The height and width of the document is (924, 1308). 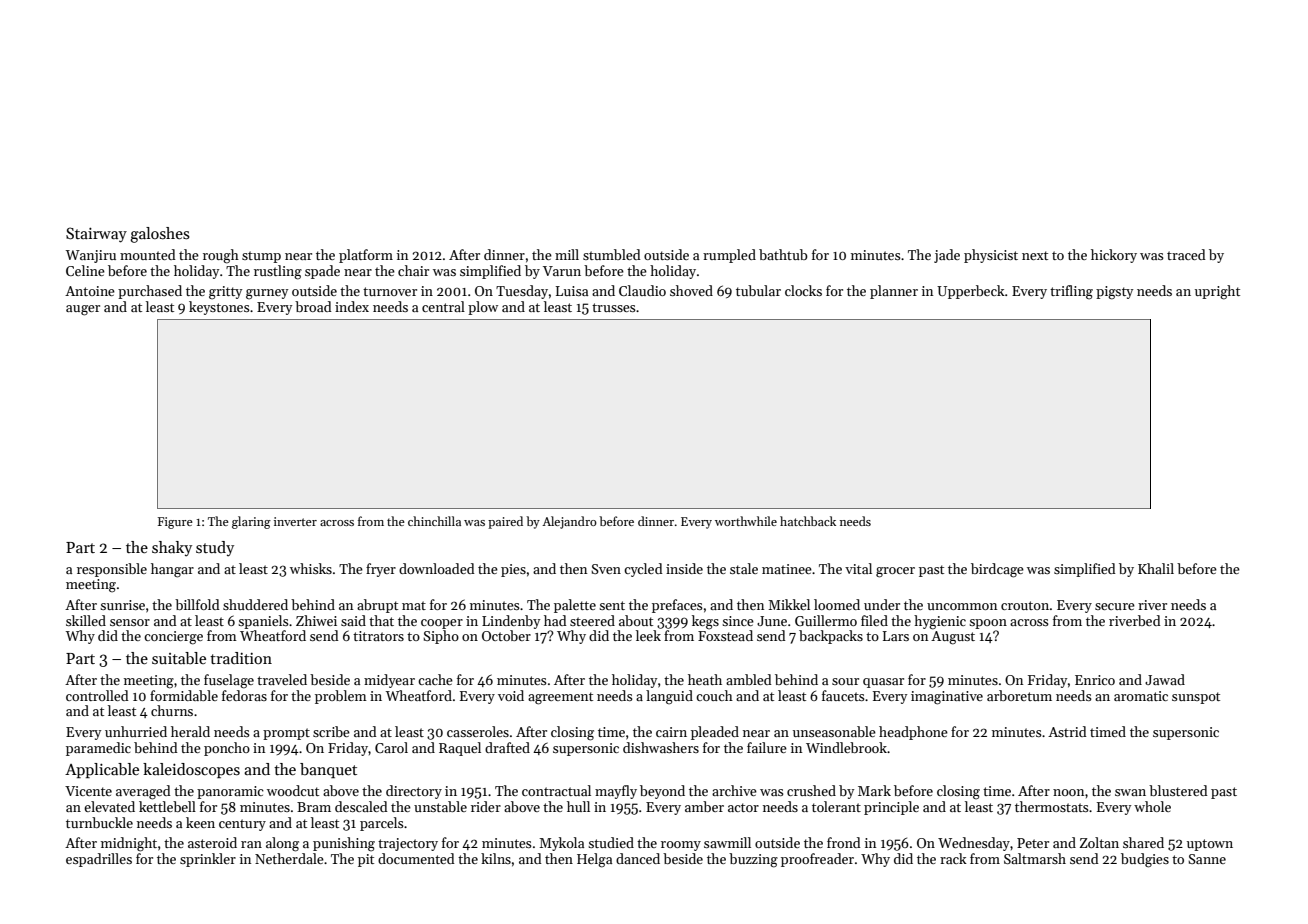 I want to click on shoved, so click(x=691, y=290).
